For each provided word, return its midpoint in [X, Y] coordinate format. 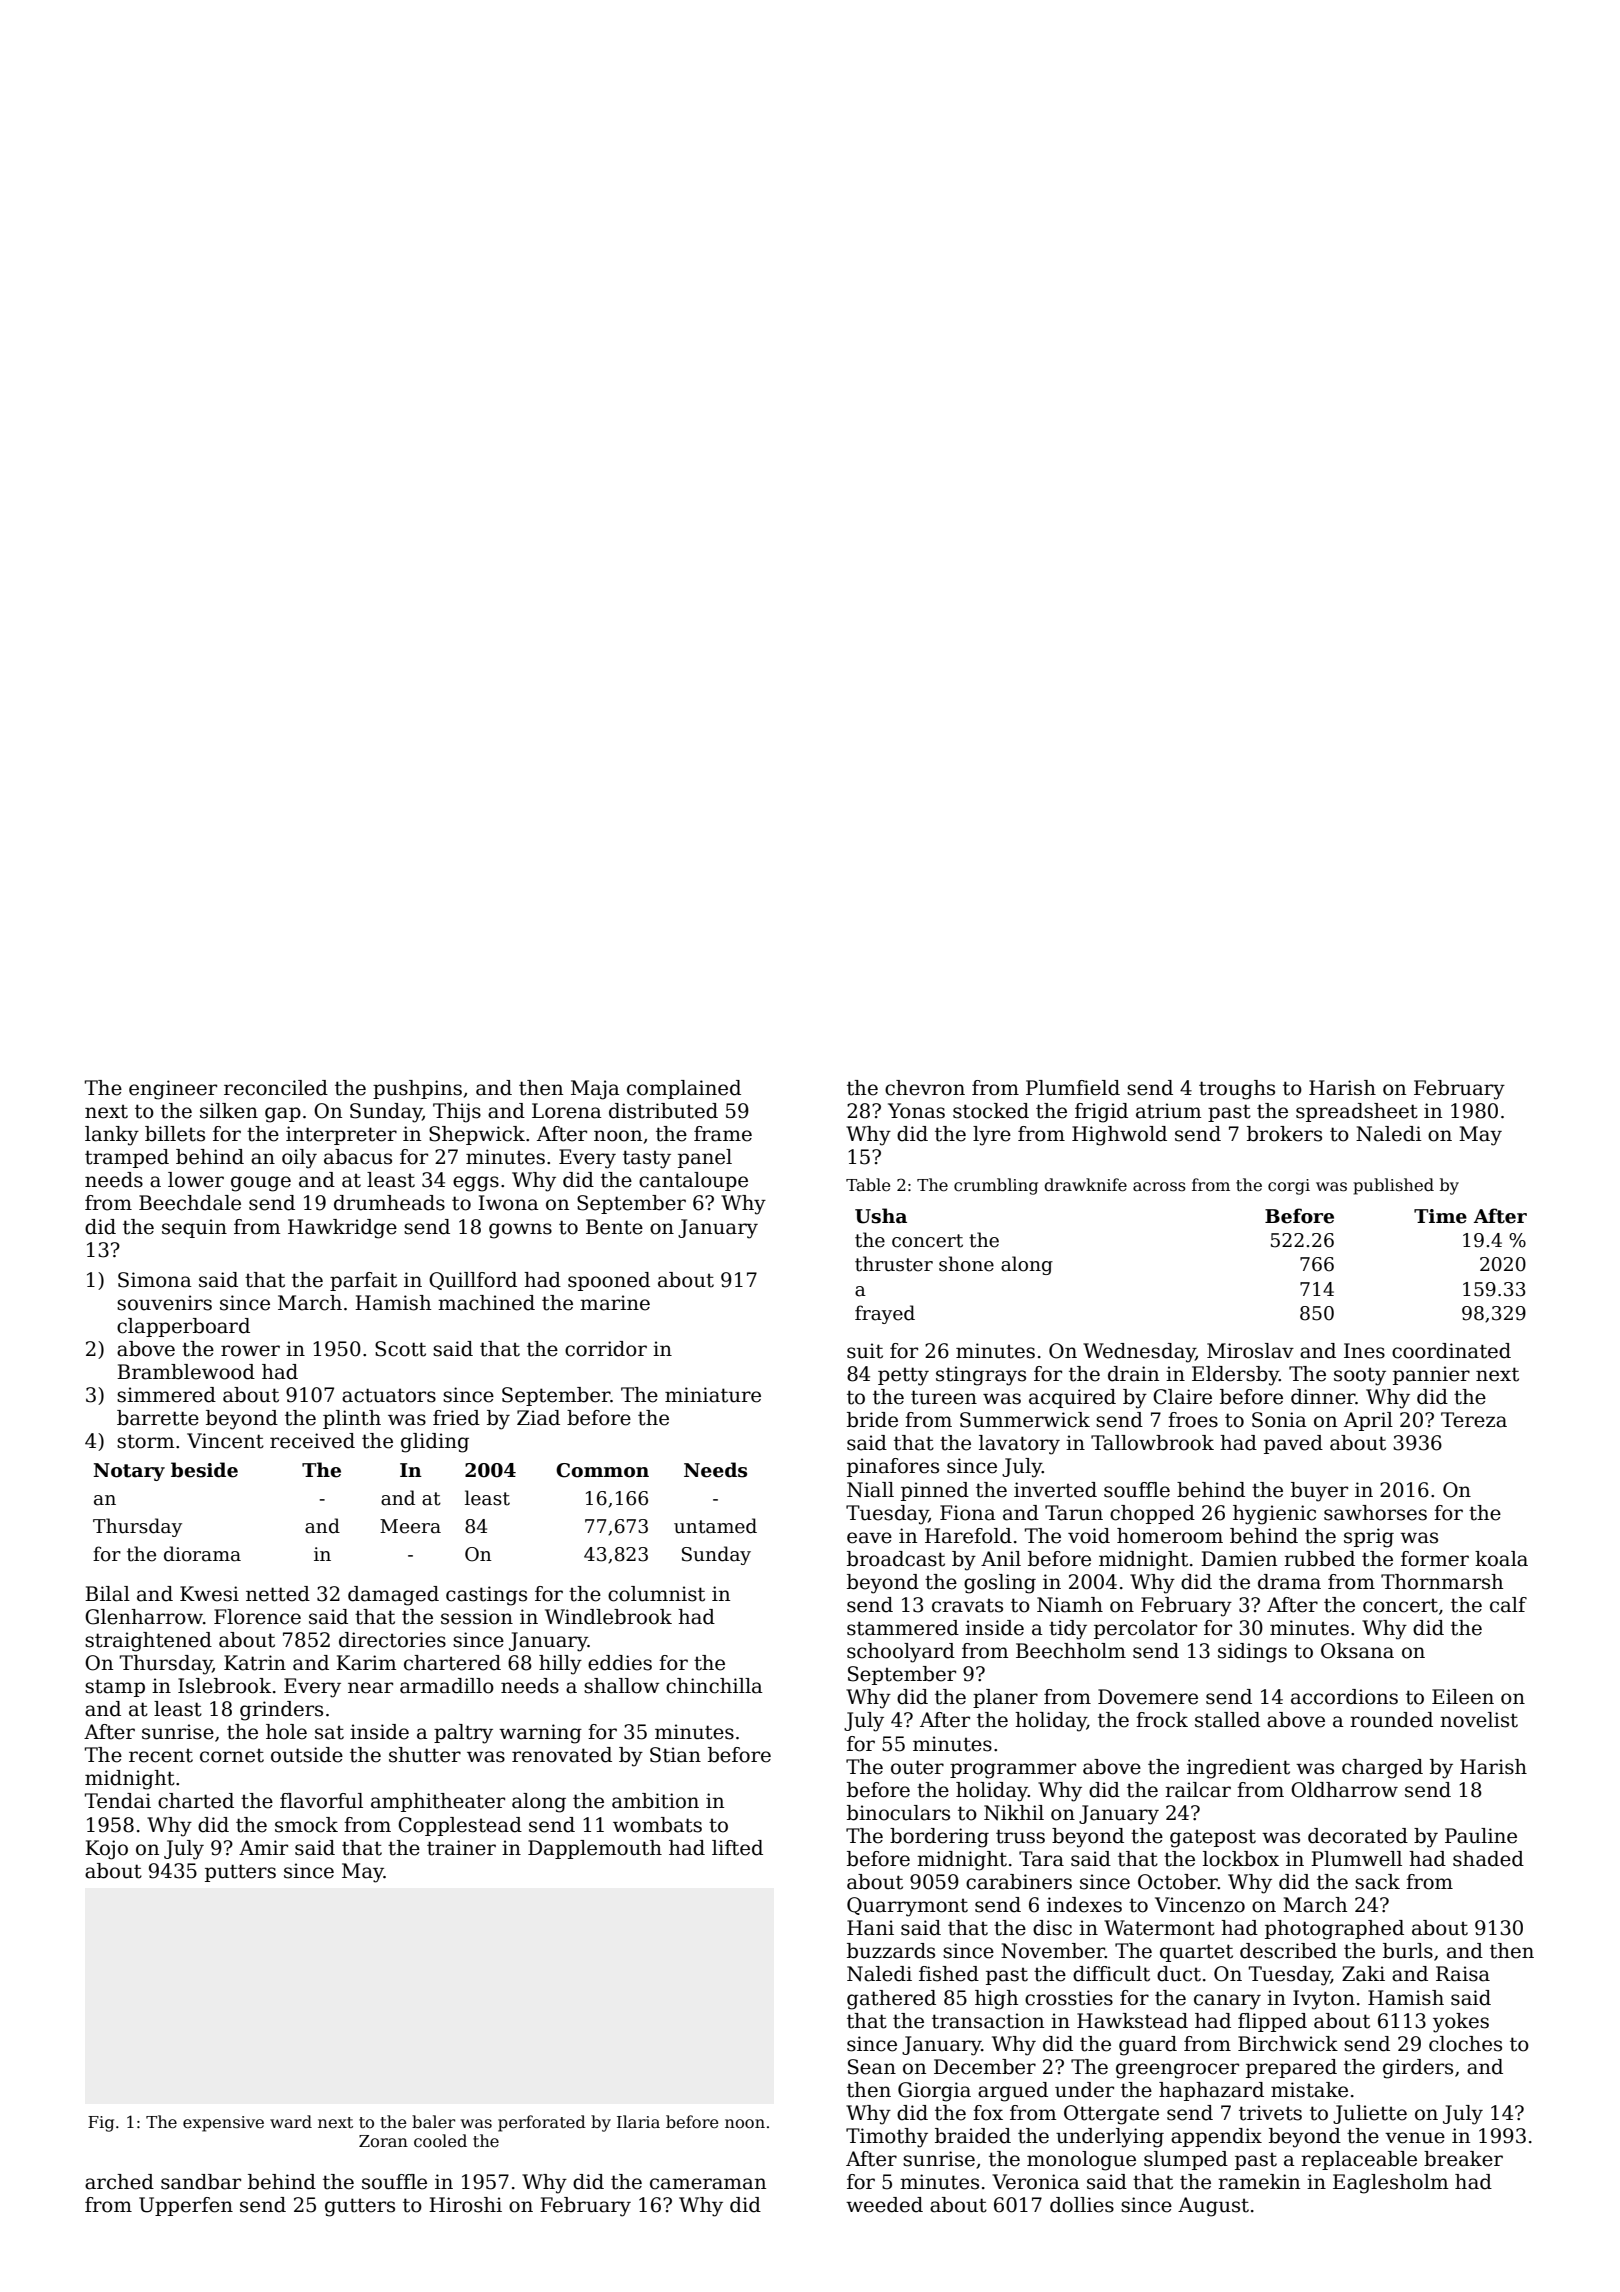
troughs [1237, 1090]
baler [434, 2122]
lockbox [1241, 1859]
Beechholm [1071, 1651]
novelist [1479, 1720]
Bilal [107, 1594]
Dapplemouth [595, 1849]
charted [196, 1801]
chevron [925, 1088]
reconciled [276, 1088]
